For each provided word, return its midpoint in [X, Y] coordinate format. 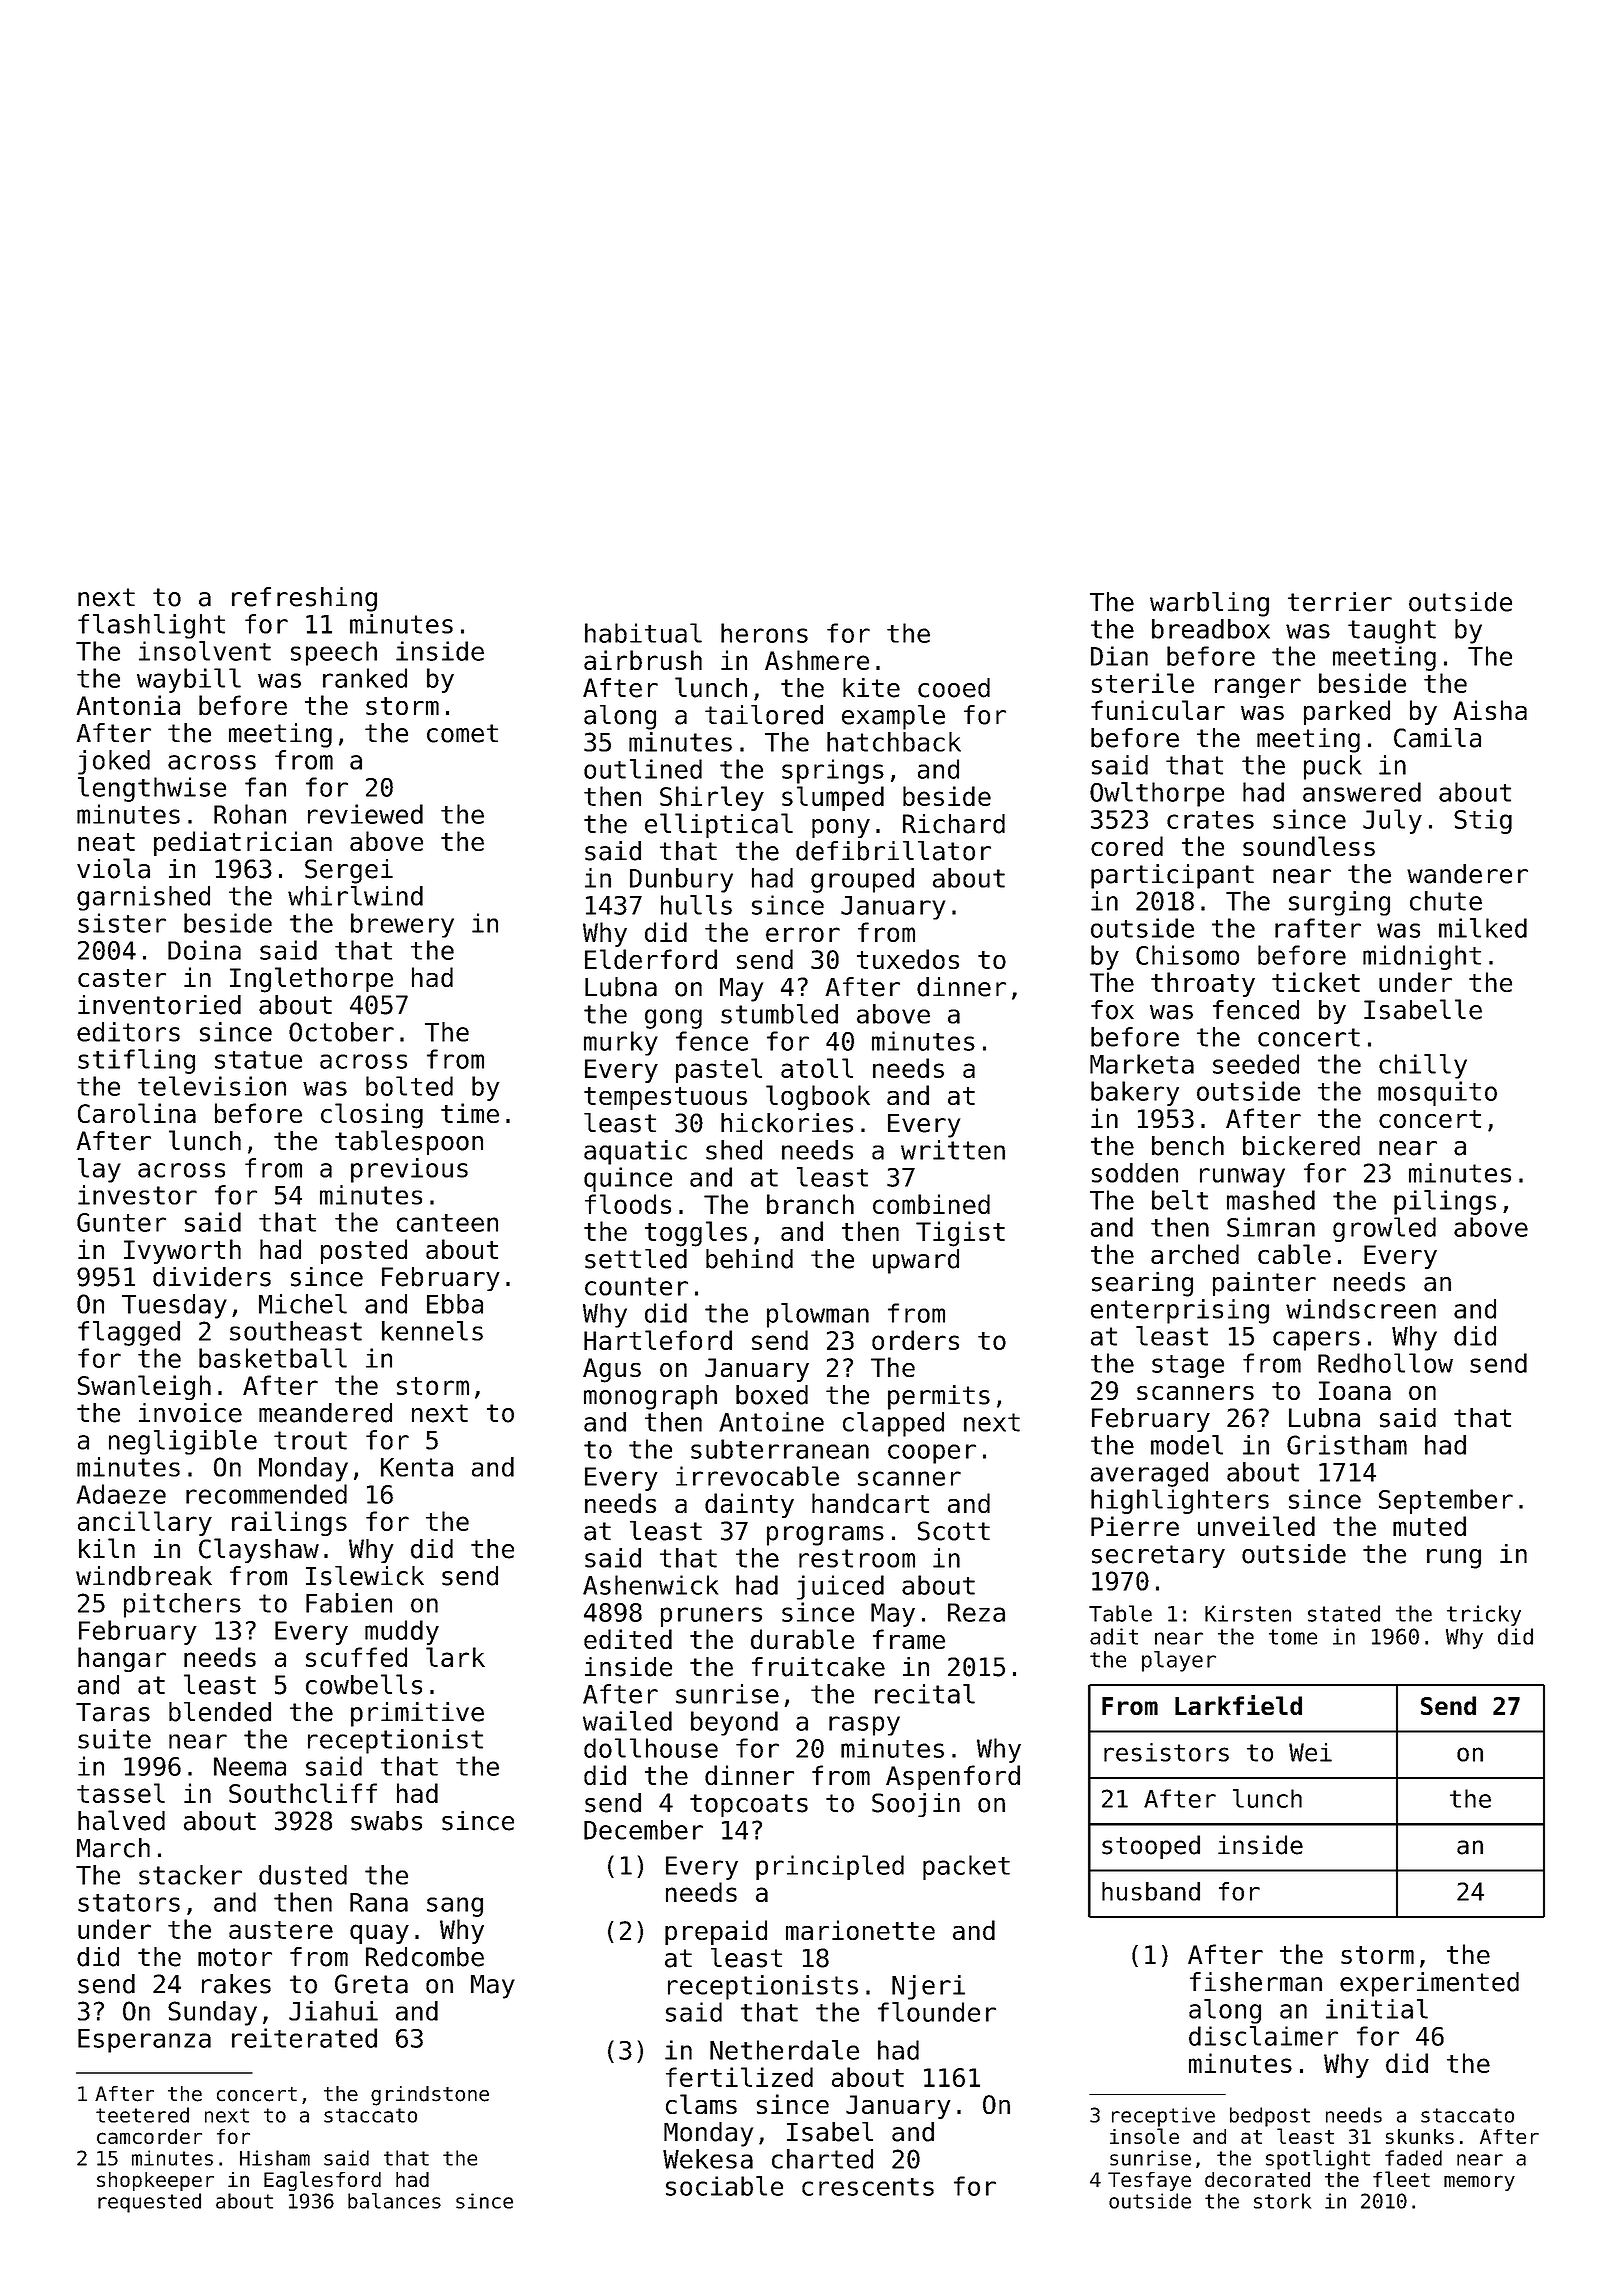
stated [1344, 1613]
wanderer [1467, 874]
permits [939, 1397]
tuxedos [908, 959]
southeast [296, 1331]
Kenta [417, 1467]
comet [462, 733]
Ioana [1355, 1390]
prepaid [716, 1932]
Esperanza [144, 2041]
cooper [932, 1454]
